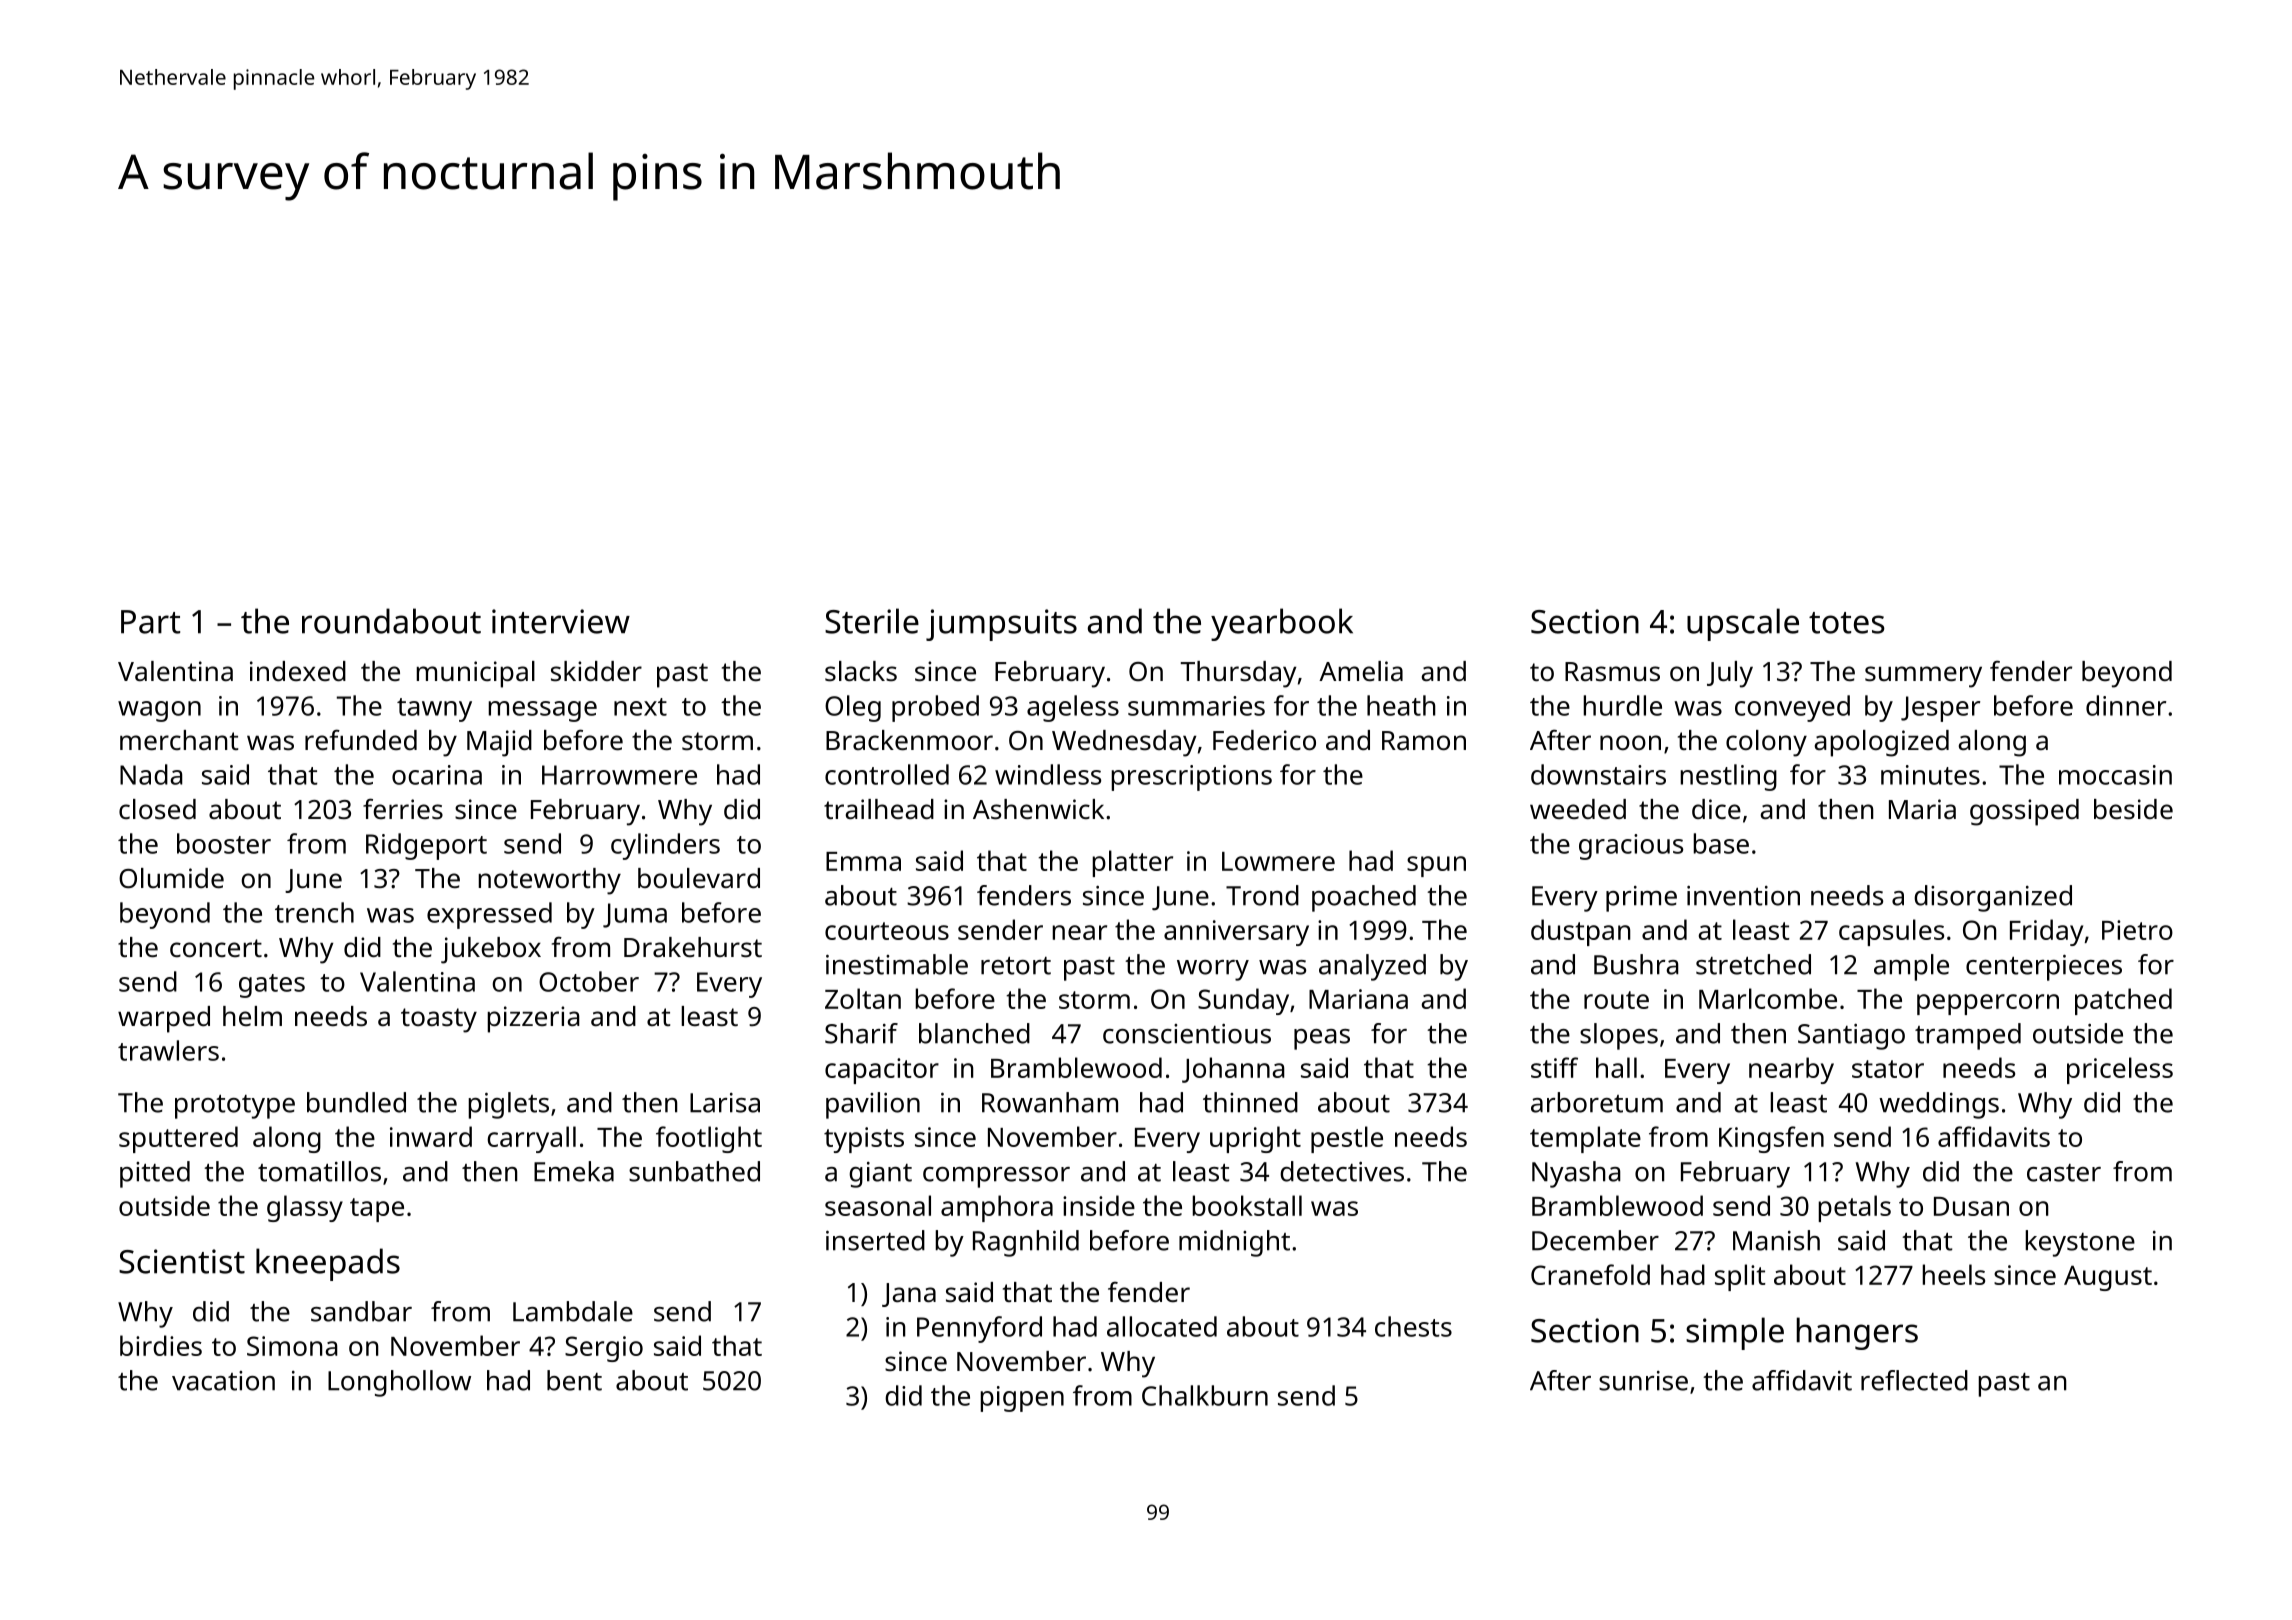 This page has height=1620, width=2292. Describe the element at coordinates (935, 708) in the page. I see `probed` at that location.
